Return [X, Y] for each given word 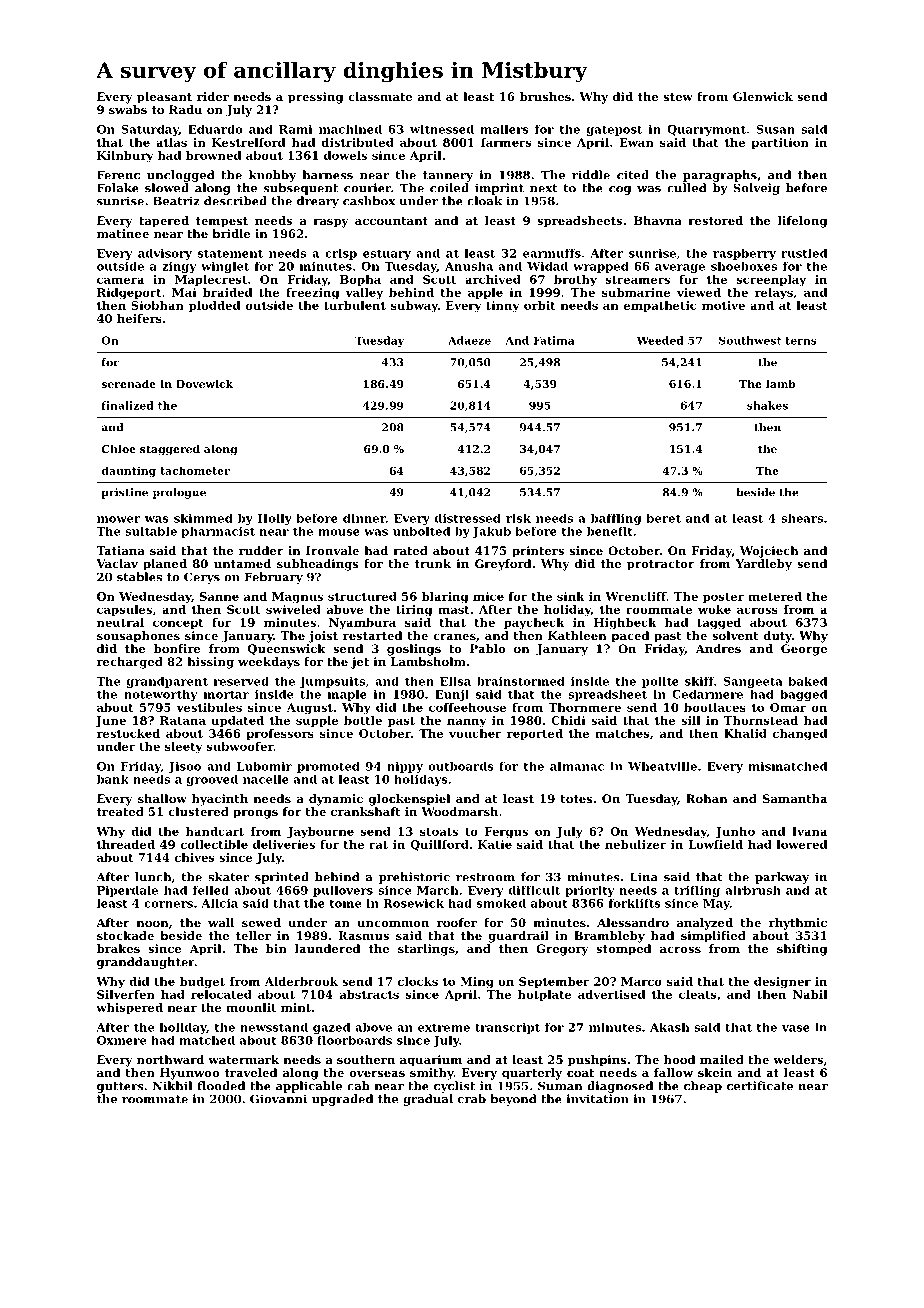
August [310, 709]
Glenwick [763, 96]
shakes [767, 405]
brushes [545, 96]
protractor [661, 565]
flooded [221, 1086]
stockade [125, 935]
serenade [129, 384]
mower [119, 519]
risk [518, 518]
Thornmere [585, 707]
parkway [782, 878]
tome [345, 903]
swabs [128, 109]
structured [362, 596]
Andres [718, 648]
